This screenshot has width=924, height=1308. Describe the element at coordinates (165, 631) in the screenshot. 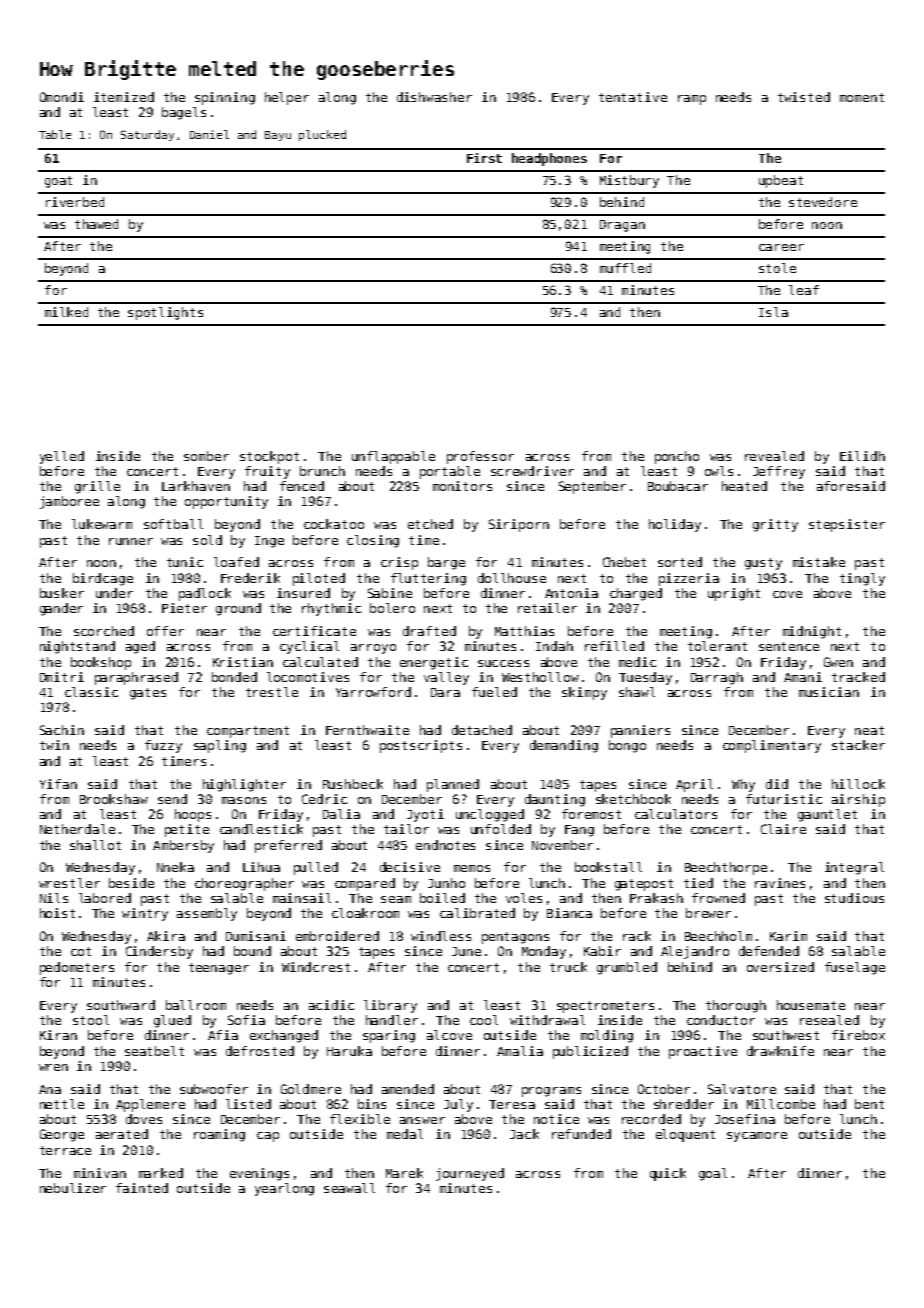

I see `offer` at that location.
